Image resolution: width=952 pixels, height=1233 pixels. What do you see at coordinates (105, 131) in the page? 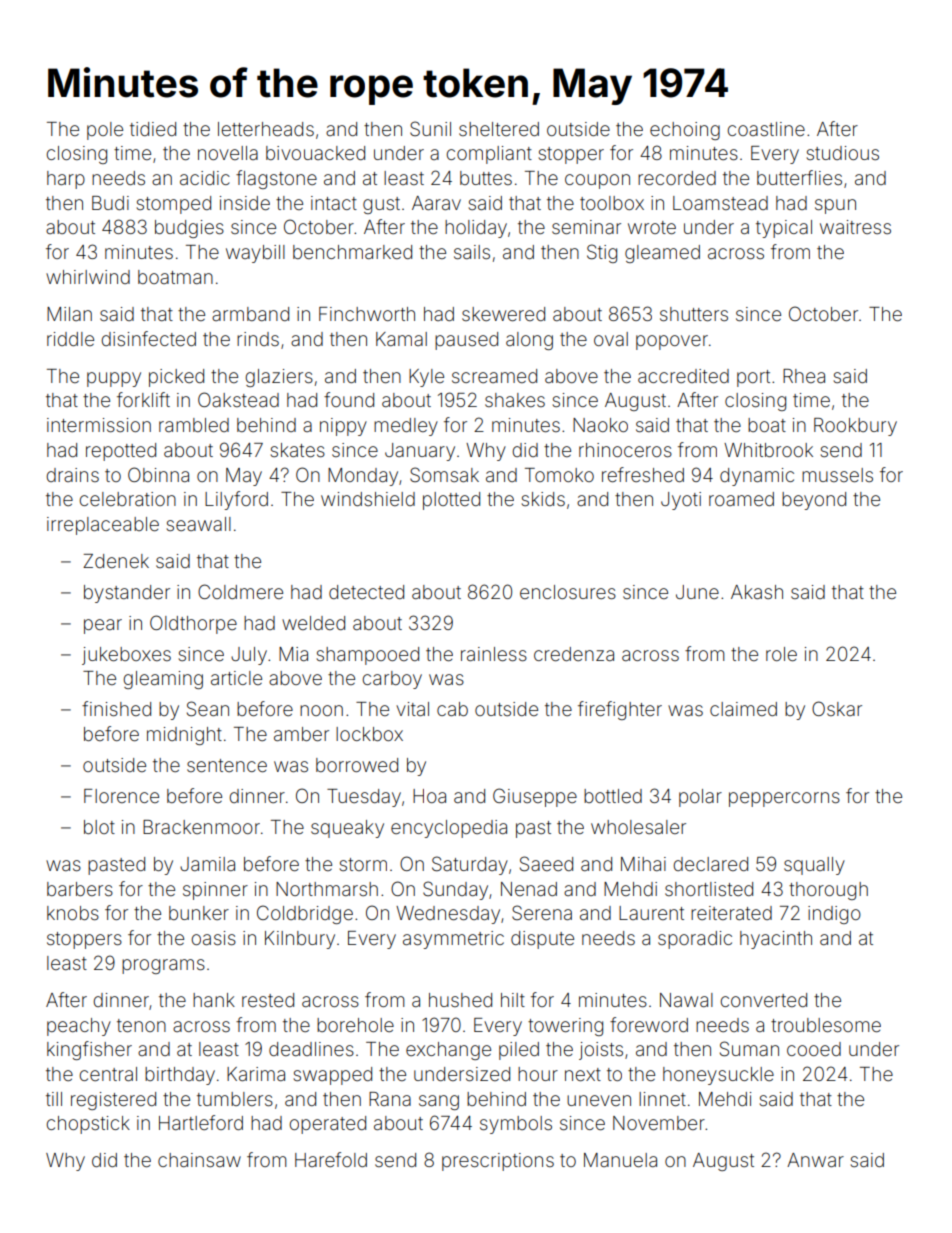
I see `pole` at bounding box center [105, 131].
